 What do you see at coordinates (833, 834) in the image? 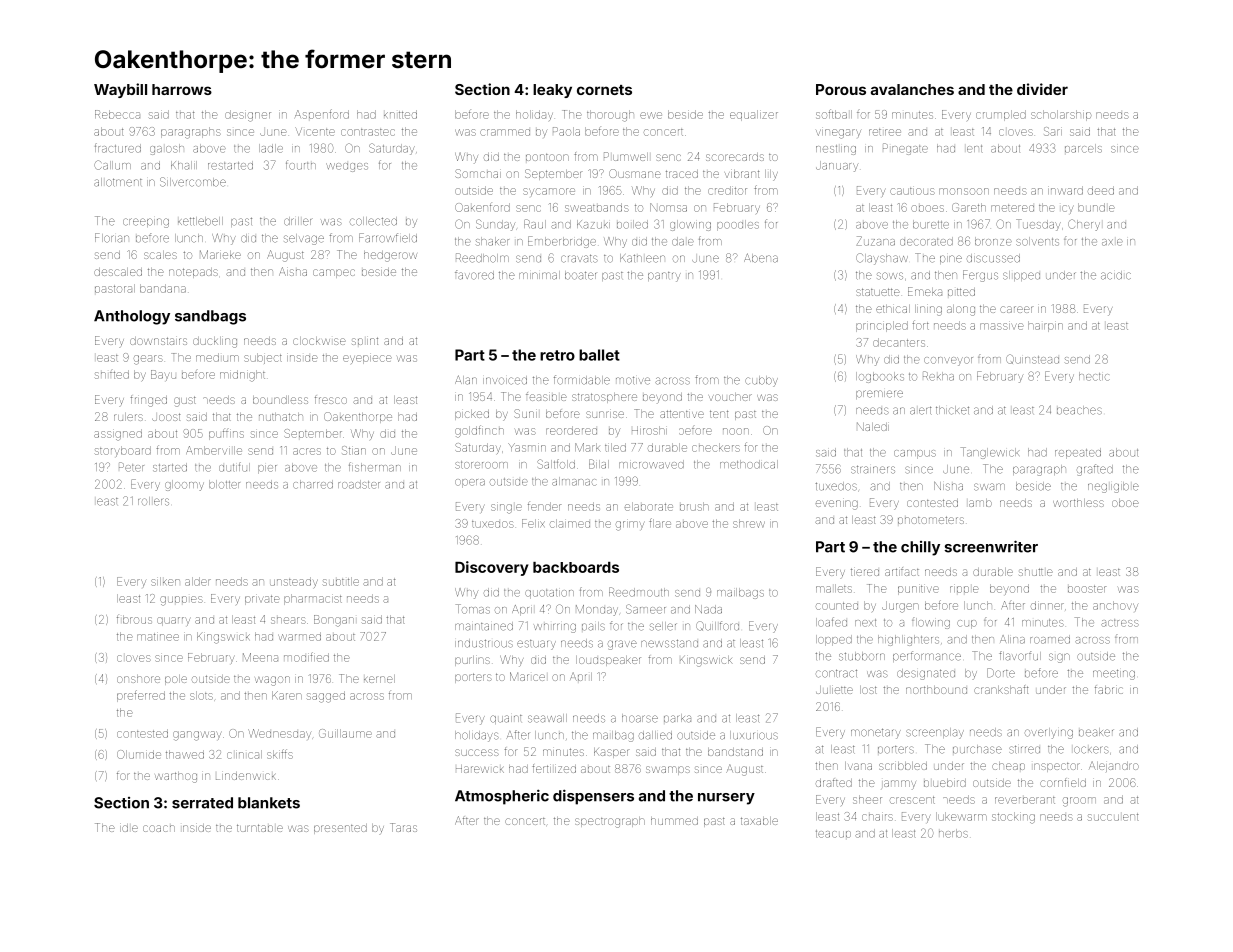
I see `teacup` at bounding box center [833, 834].
